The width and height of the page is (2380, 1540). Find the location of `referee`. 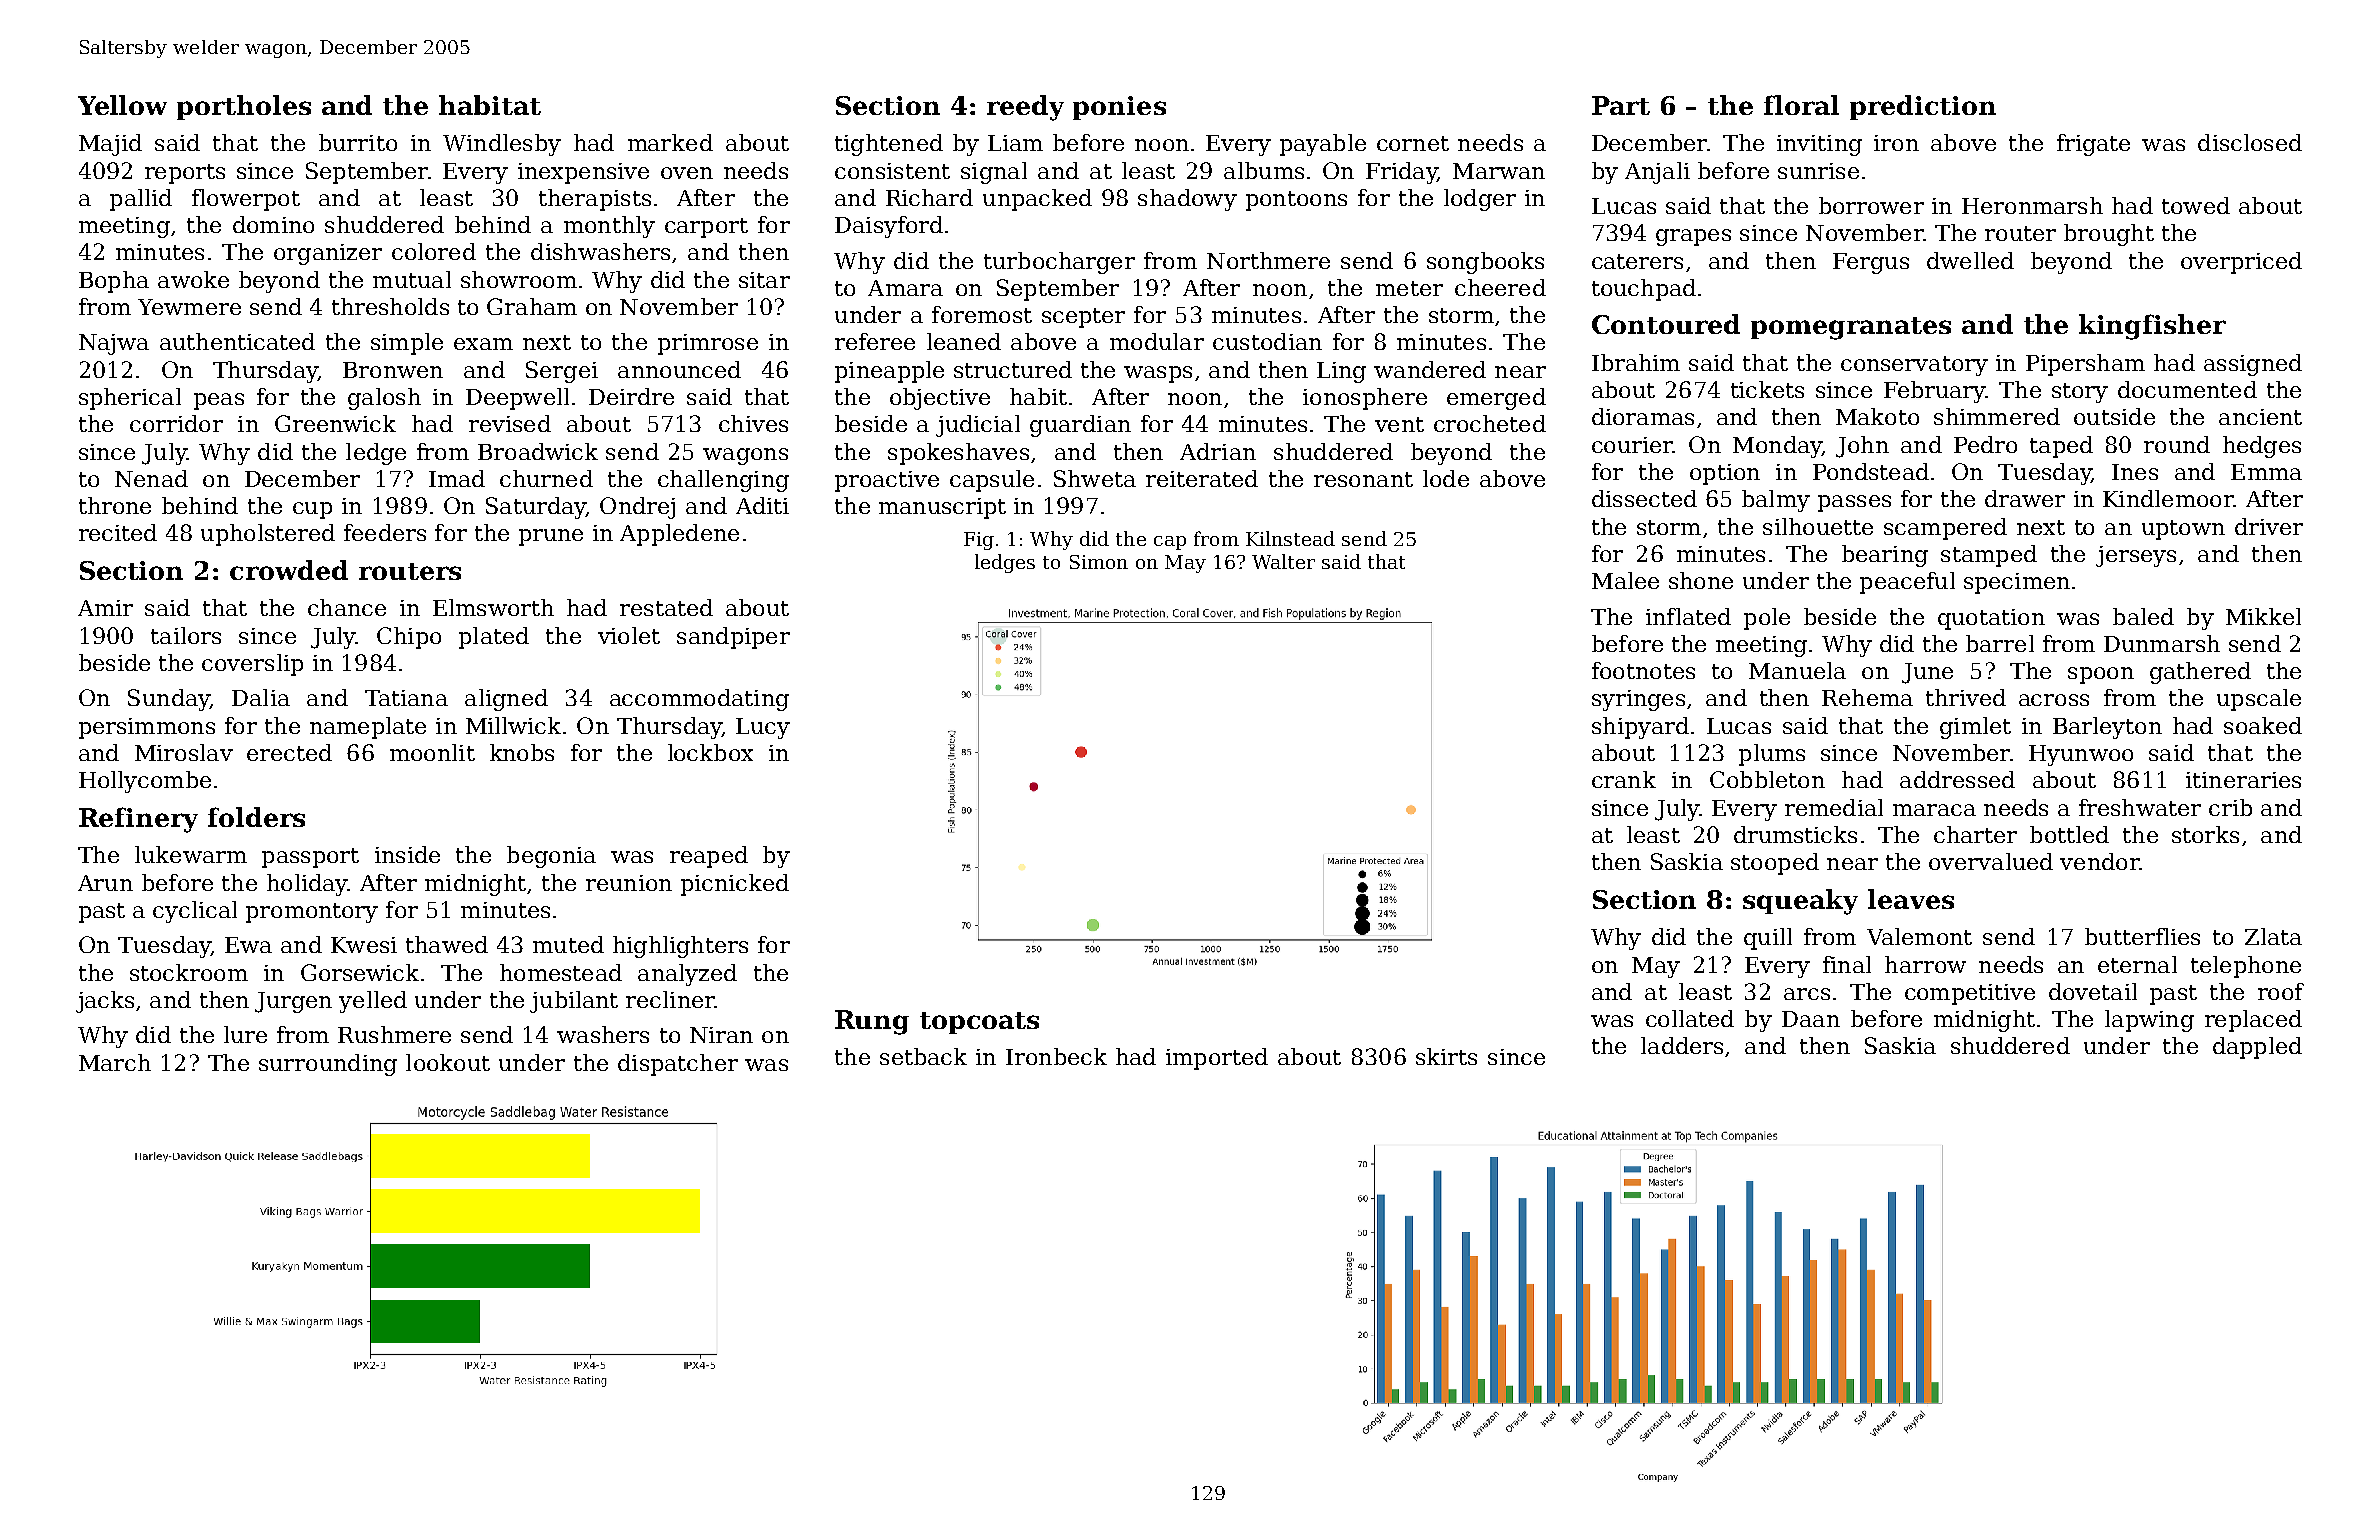

referee is located at coordinates (875, 341).
